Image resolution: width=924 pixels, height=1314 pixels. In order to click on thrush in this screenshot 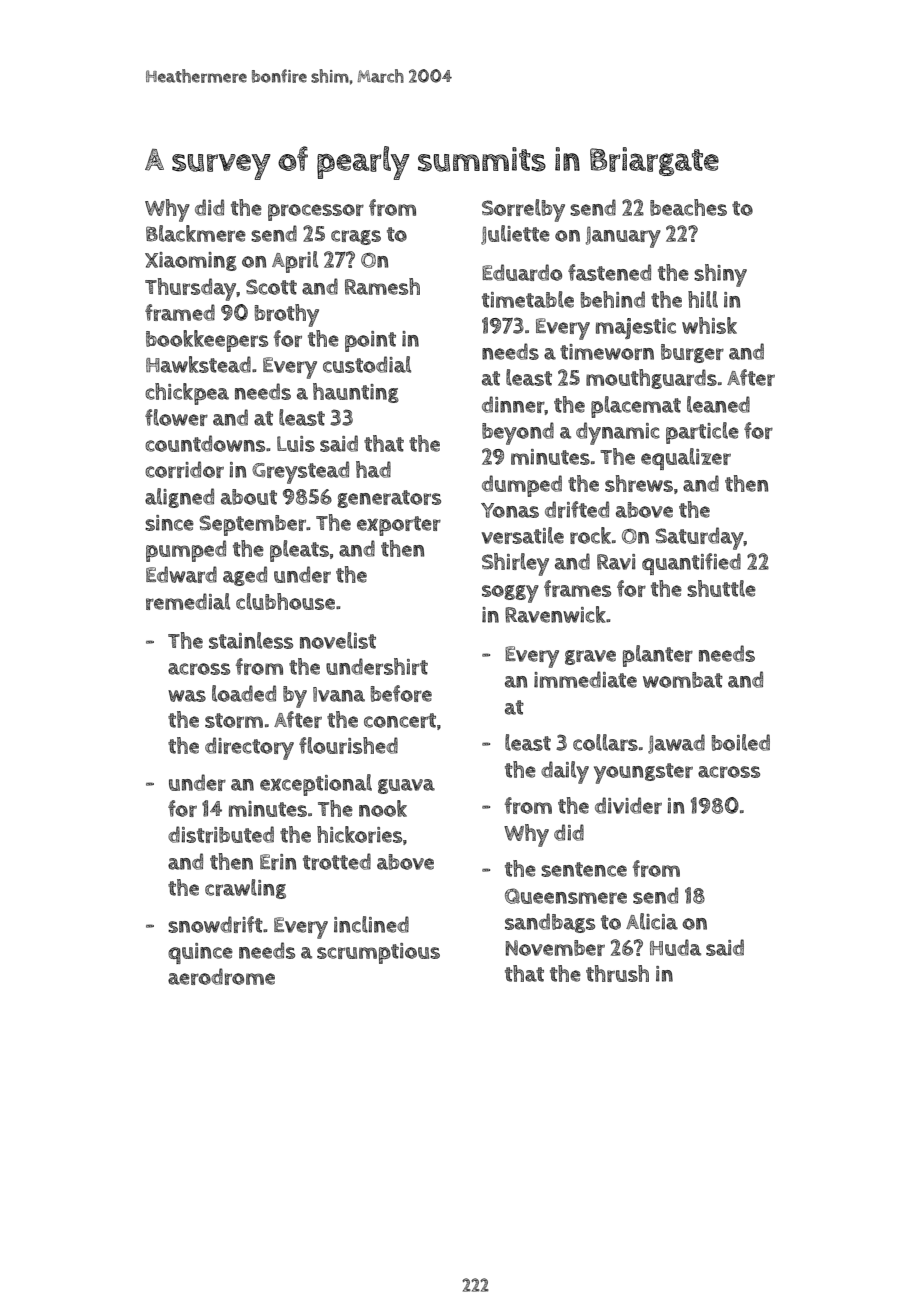, I will do `click(617, 973)`.
